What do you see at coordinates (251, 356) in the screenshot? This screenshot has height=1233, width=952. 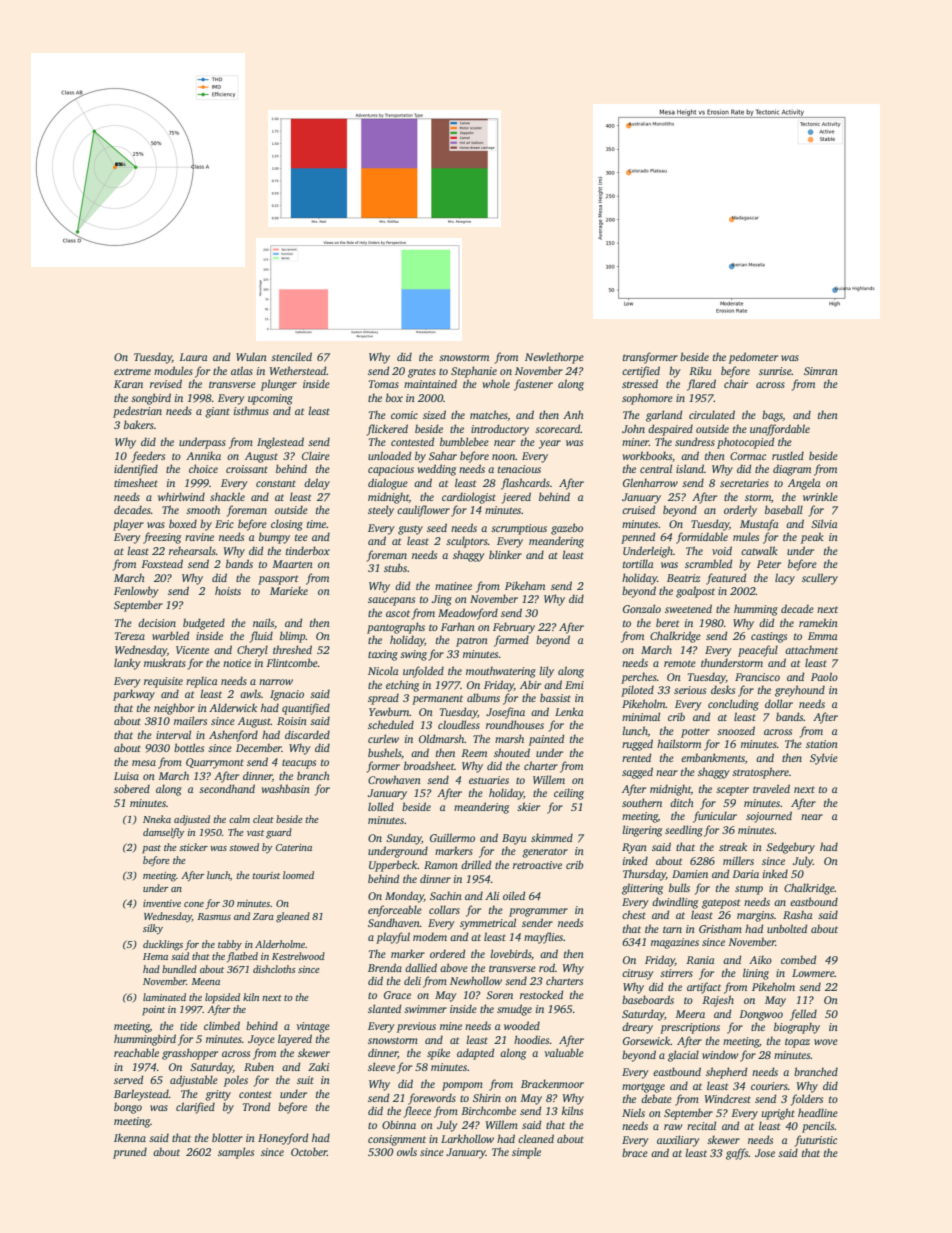 I see `Wulan` at bounding box center [251, 356].
